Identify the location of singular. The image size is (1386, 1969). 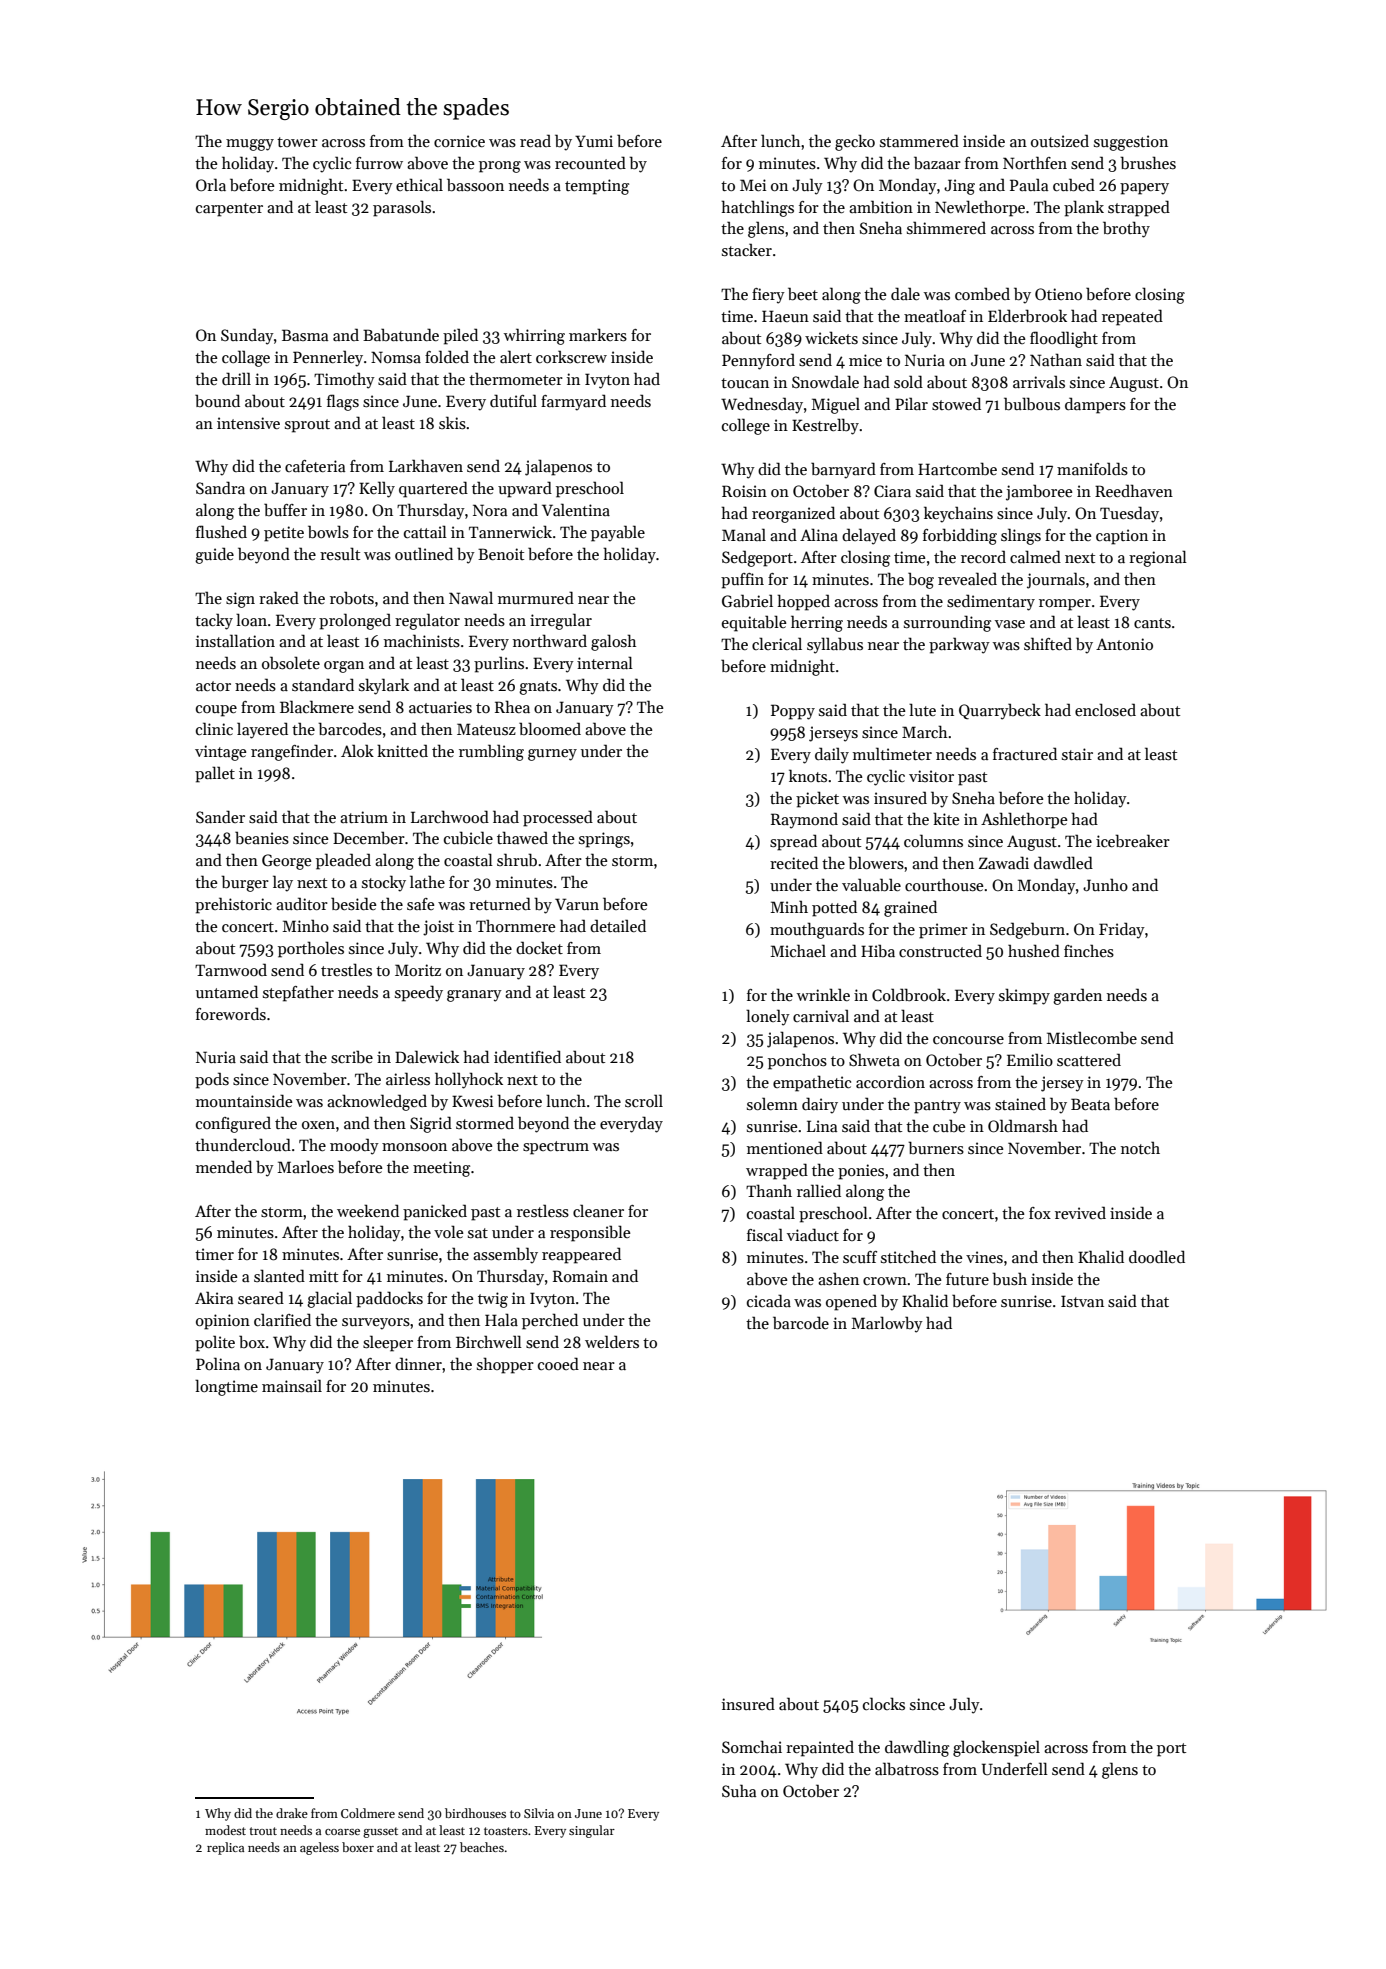
(592, 1831).
